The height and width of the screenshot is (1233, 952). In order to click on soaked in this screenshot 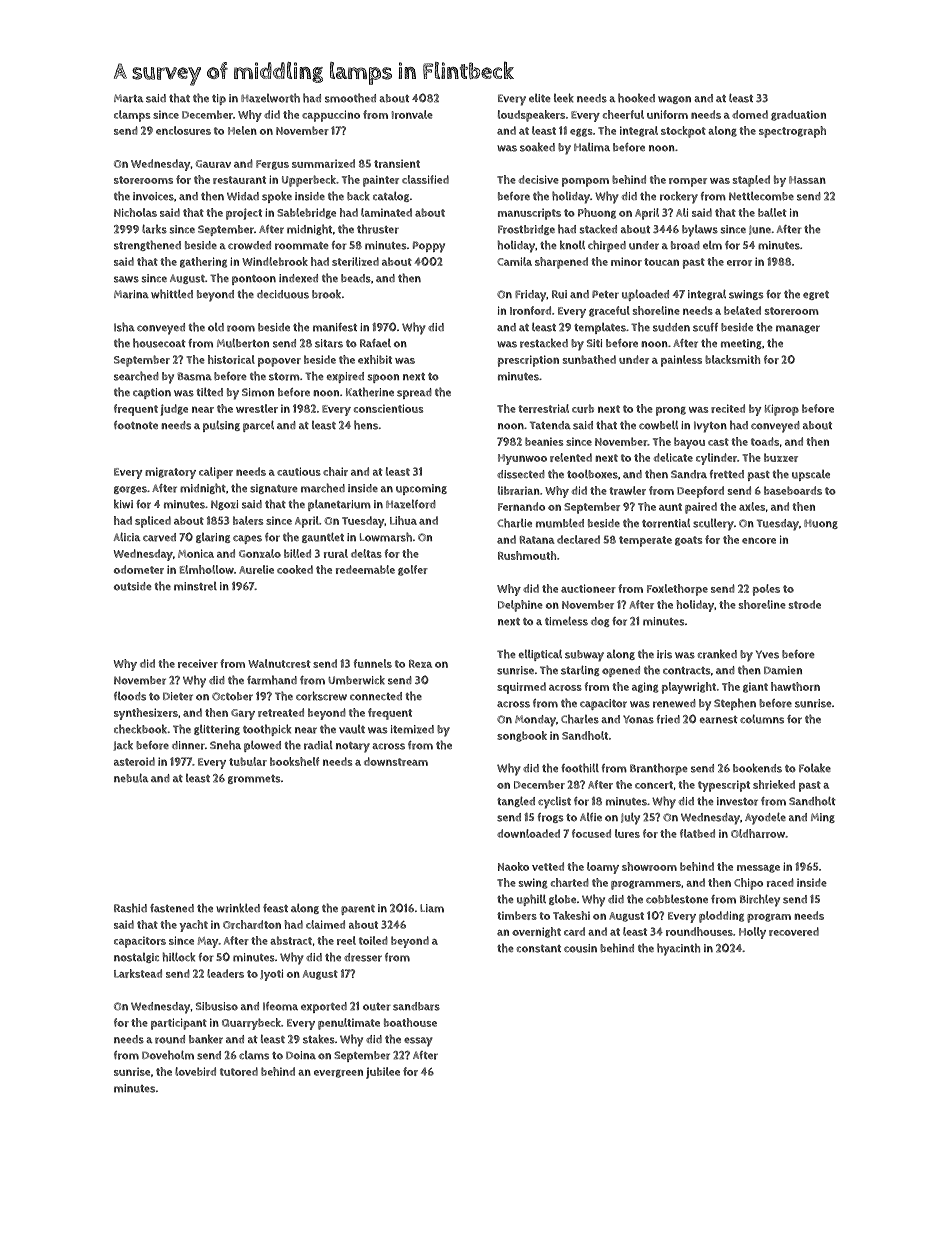, I will do `click(537, 147)`.
